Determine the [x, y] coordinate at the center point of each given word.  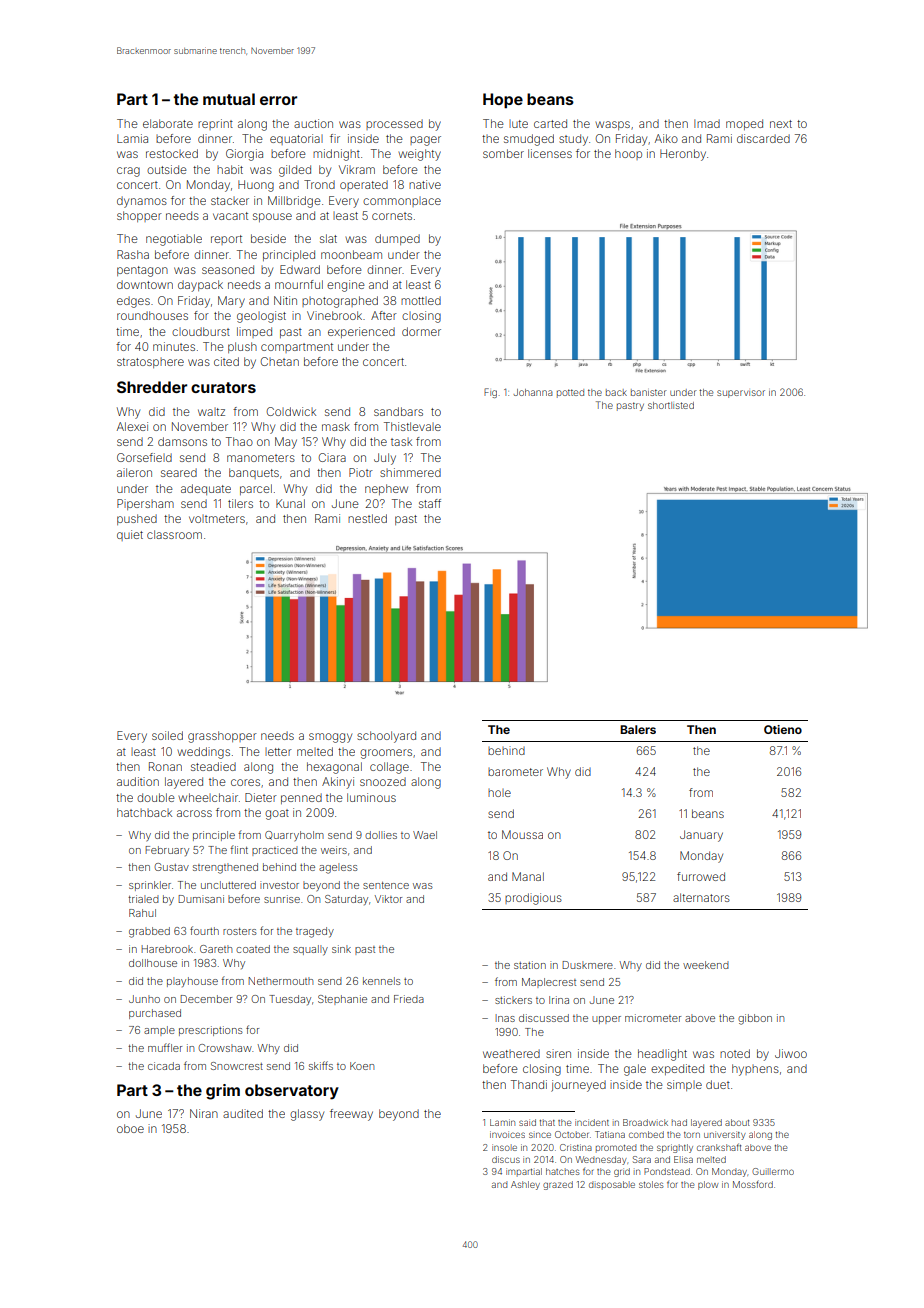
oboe [130, 1128]
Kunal [290, 503]
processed [394, 124]
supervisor [741, 394]
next [781, 124]
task [401, 442]
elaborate [168, 123]
